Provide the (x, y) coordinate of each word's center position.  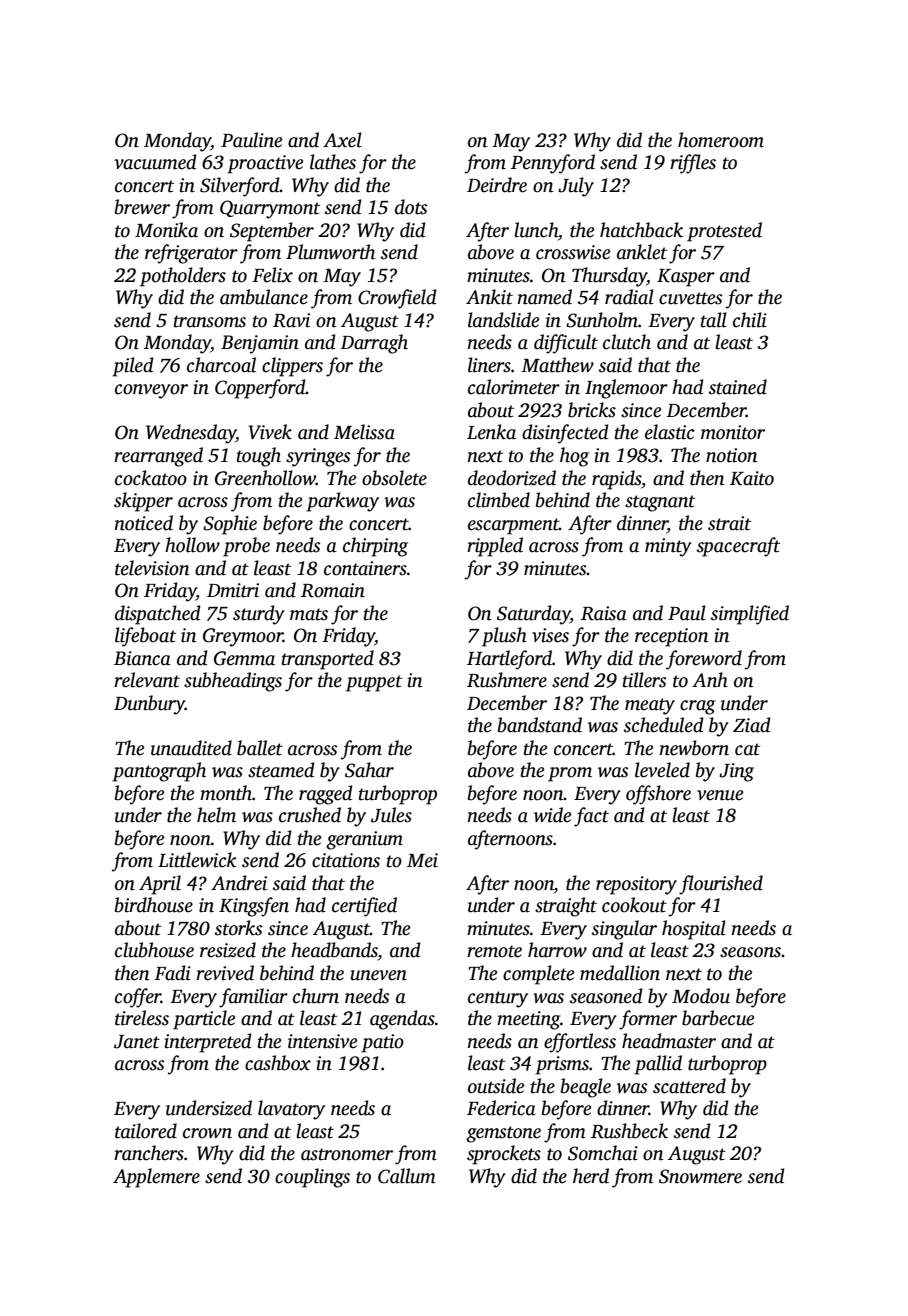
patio (382, 1043)
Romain (333, 590)
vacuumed (155, 162)
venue (720, 795)
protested (724, 232)
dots (411, 207)
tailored (146, 1131)
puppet (374, 683)
